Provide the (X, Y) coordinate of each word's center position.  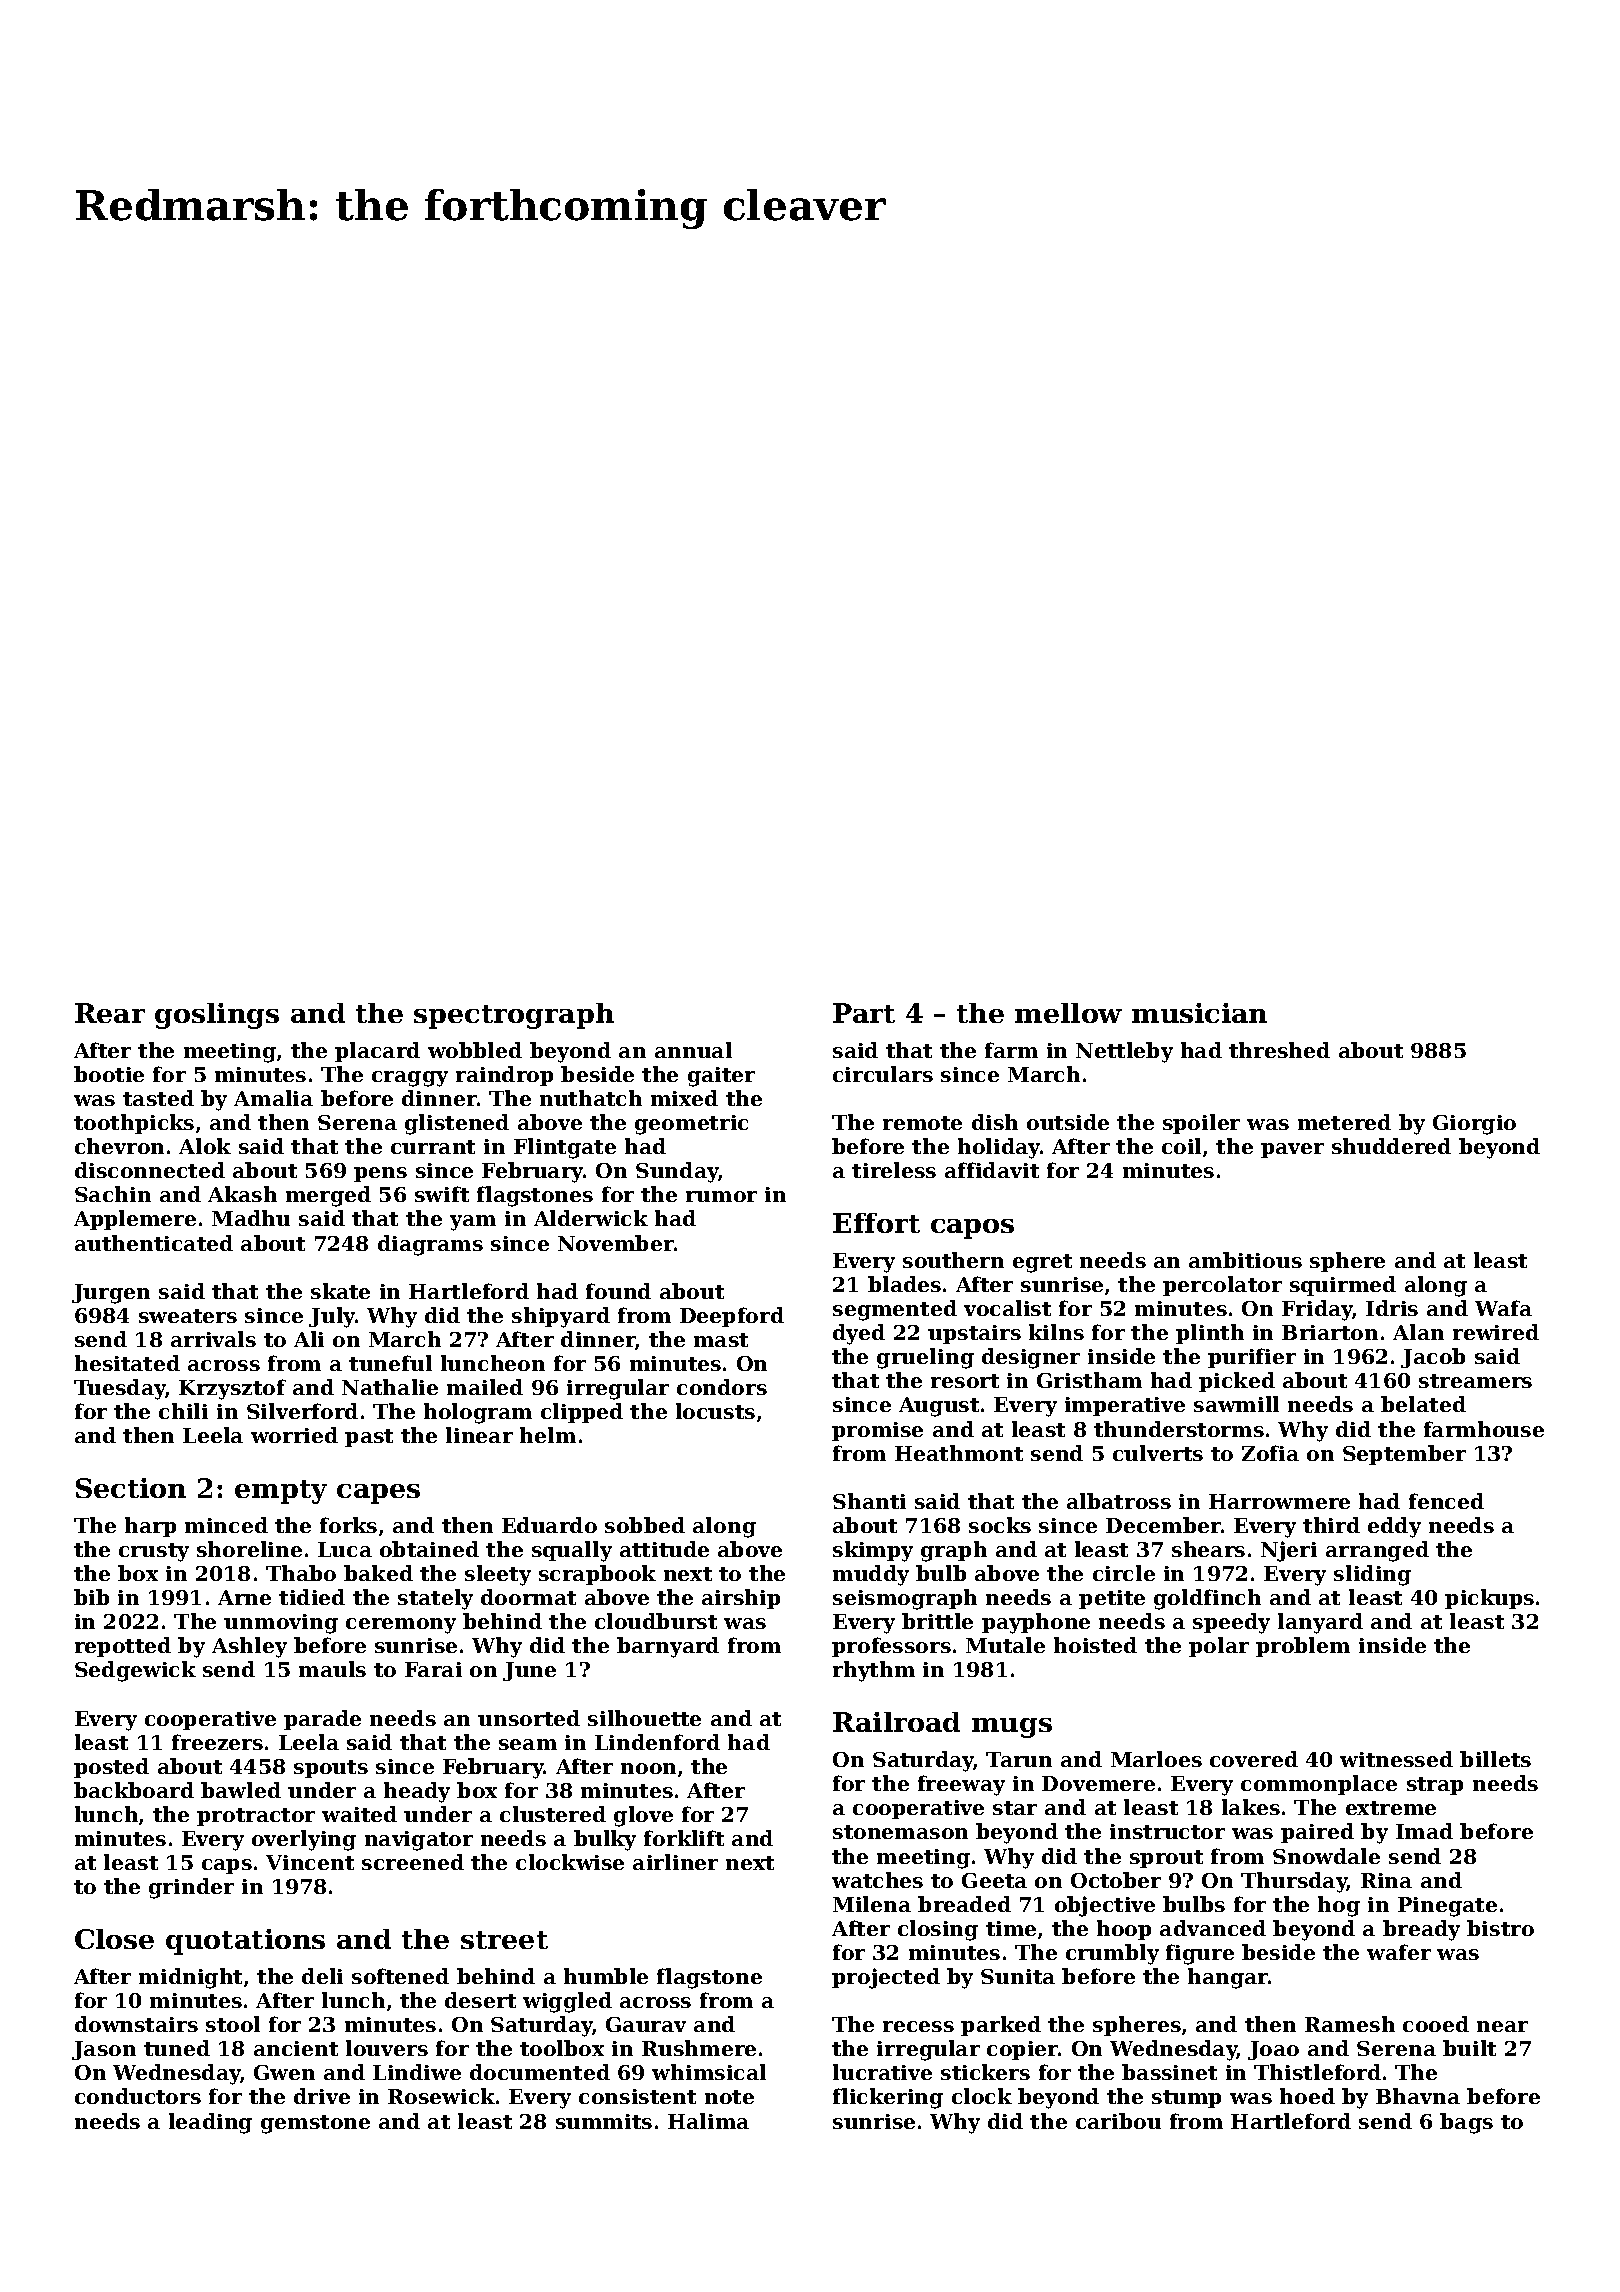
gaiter (721, 1077)
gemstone (315, 2124)
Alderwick (591, 1218)
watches (877, 1880)
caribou (1118, 2121)
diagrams (430, 1245)
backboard (134, 1790)
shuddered (1391, 1146)
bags (1466, 2123)
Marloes (1156, 1759)
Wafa (1503, 1308)
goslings (217, 1016)
